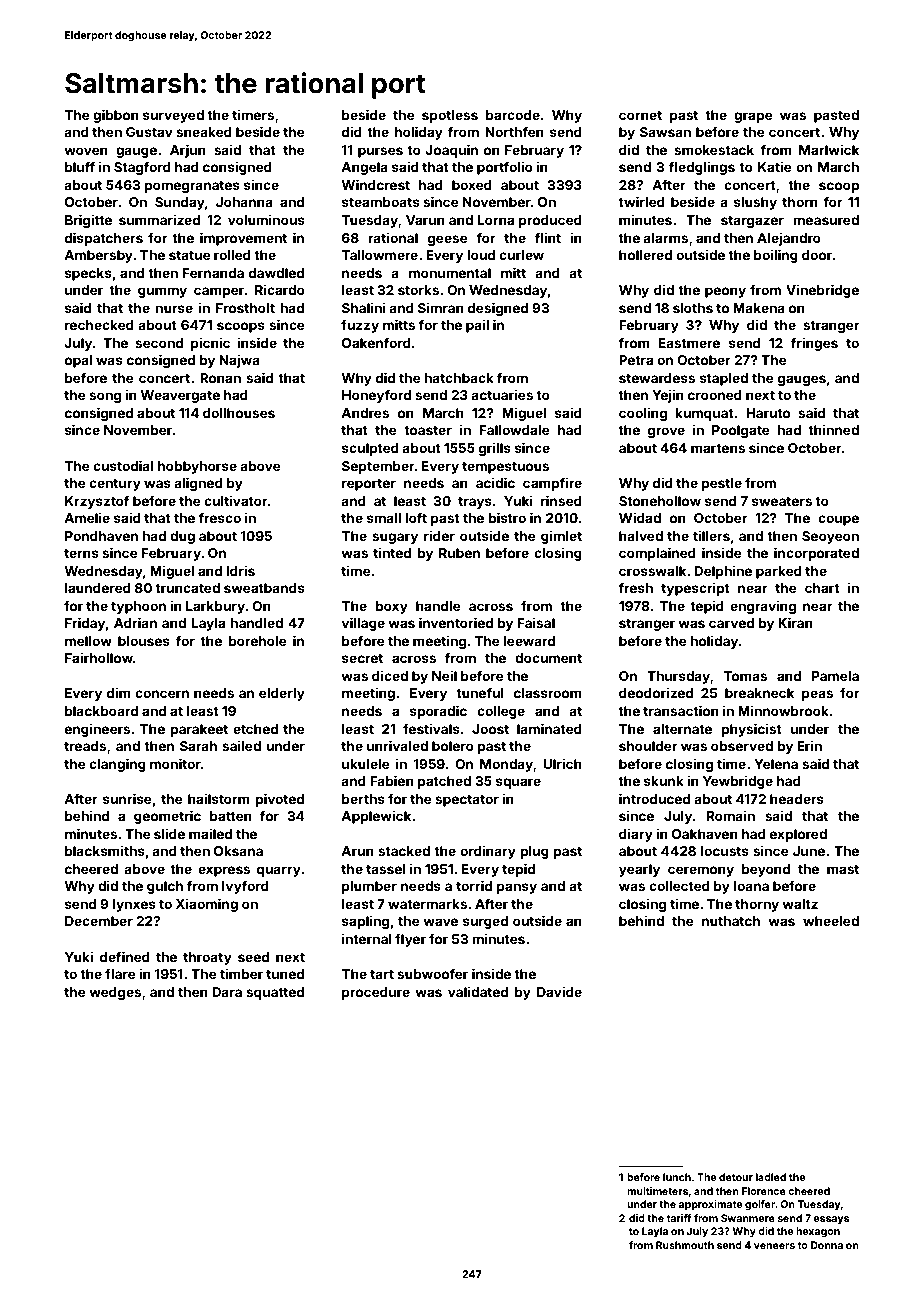 The image size is (924, 1308). What do you see at coordinates (376, 993) in the screenshot?
I see `procedure` at bounding box center [376, 993].
